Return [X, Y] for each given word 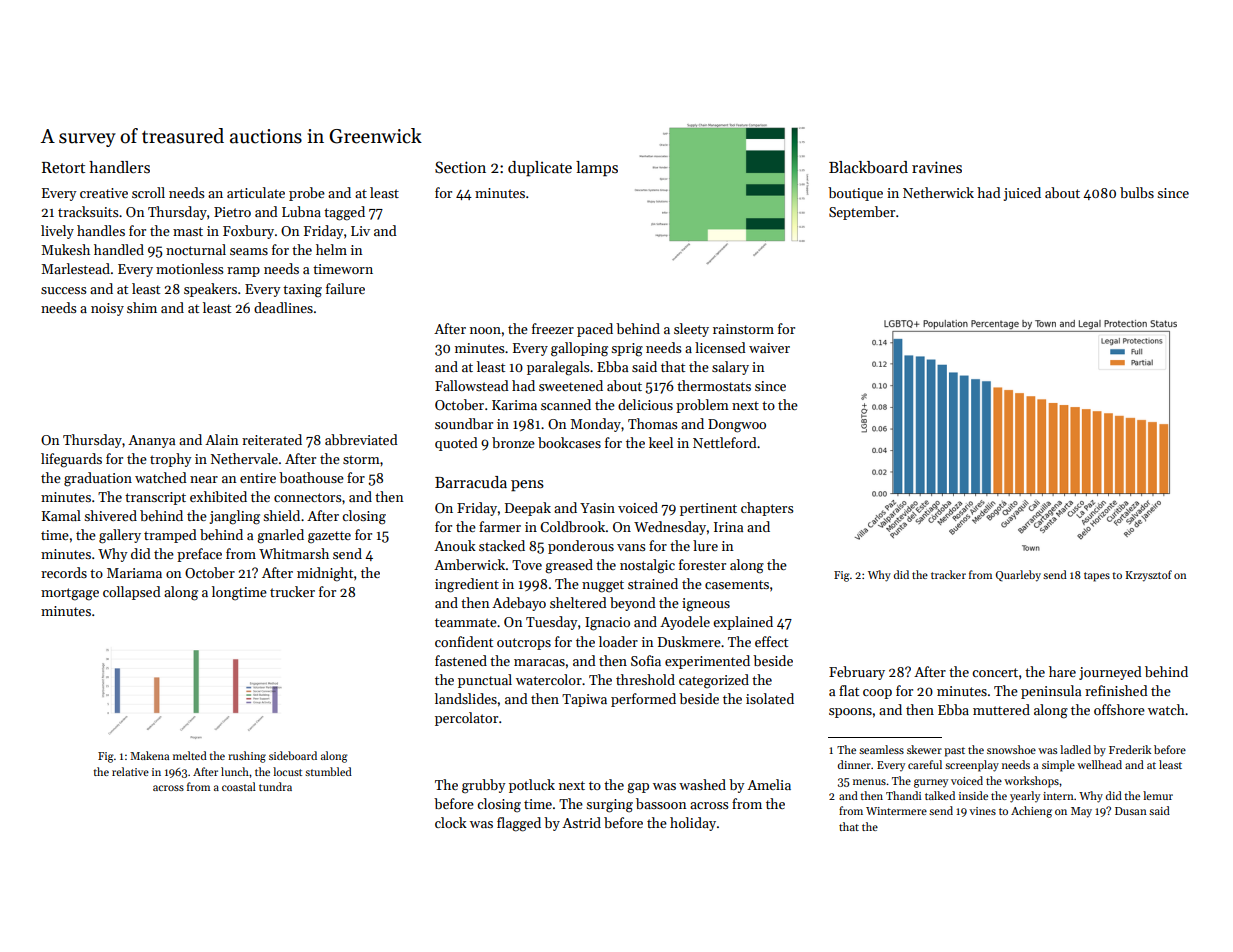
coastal [239, 786]
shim [142, 307]
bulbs [1137, 192]
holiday [693, 824]
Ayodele [685, 623]
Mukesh [65, 249]
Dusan [1131, 811]
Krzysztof [1148, 576]
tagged [344, 213]
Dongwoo [737, 426]
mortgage [70, 594]
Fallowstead [472, 385]
